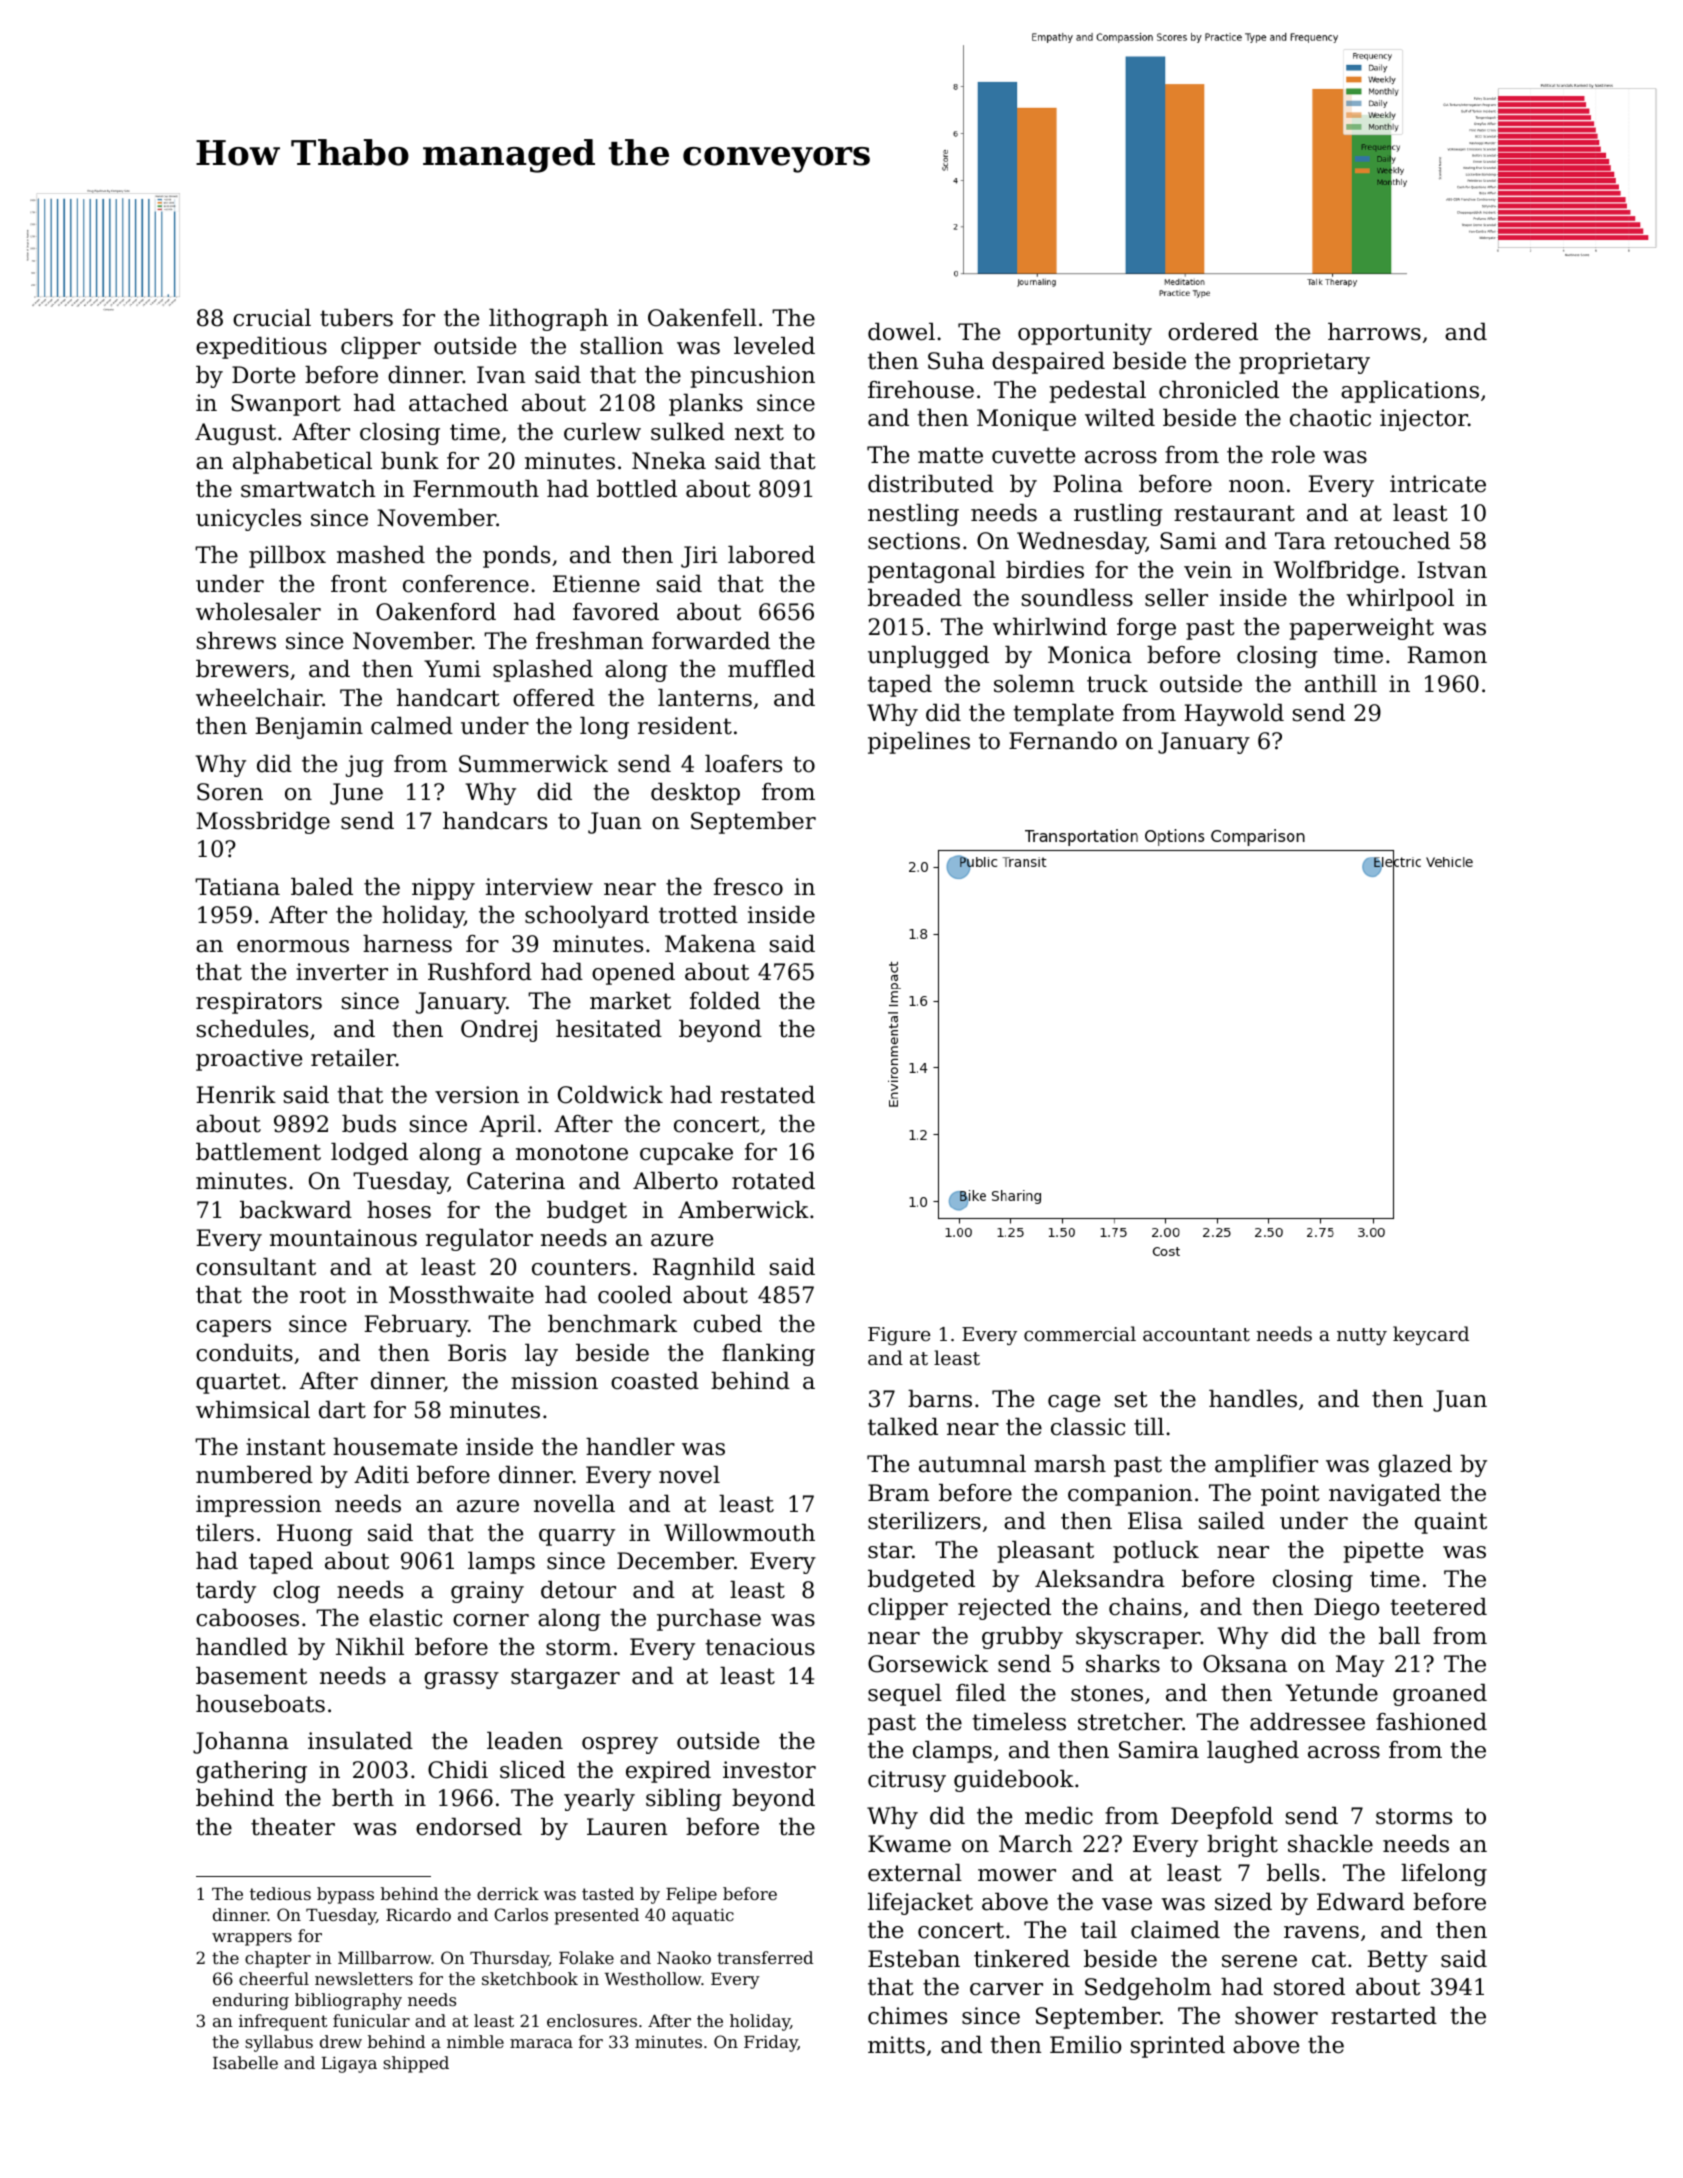 This screenshot has width=1683, height=2178. What do you see at coordinates (675, 1181) in the screenshot?
I see `Alberto` at bounding box center [675, 1181].
